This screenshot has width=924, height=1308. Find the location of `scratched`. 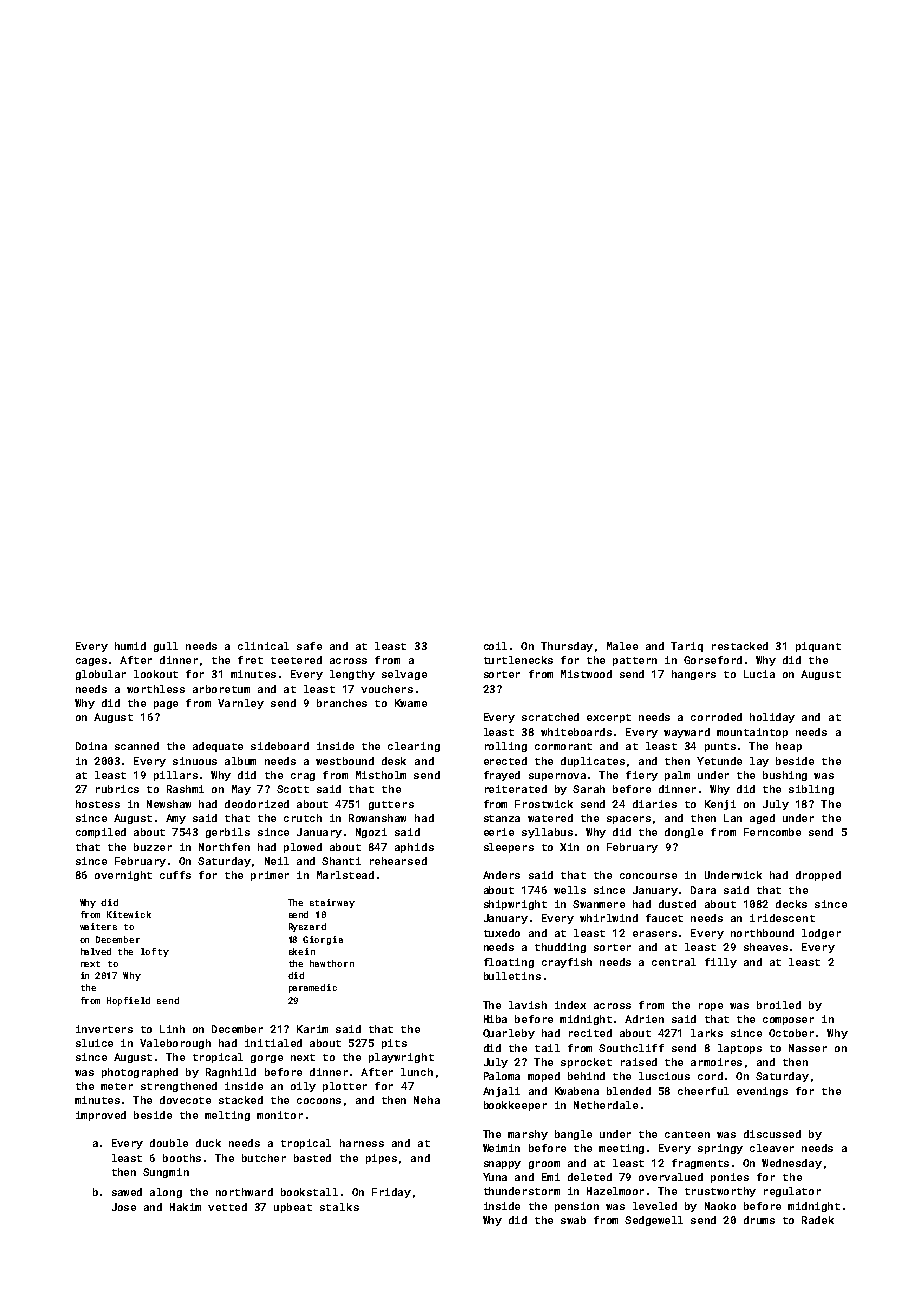

scratched is located at coordinates (550, 717).
